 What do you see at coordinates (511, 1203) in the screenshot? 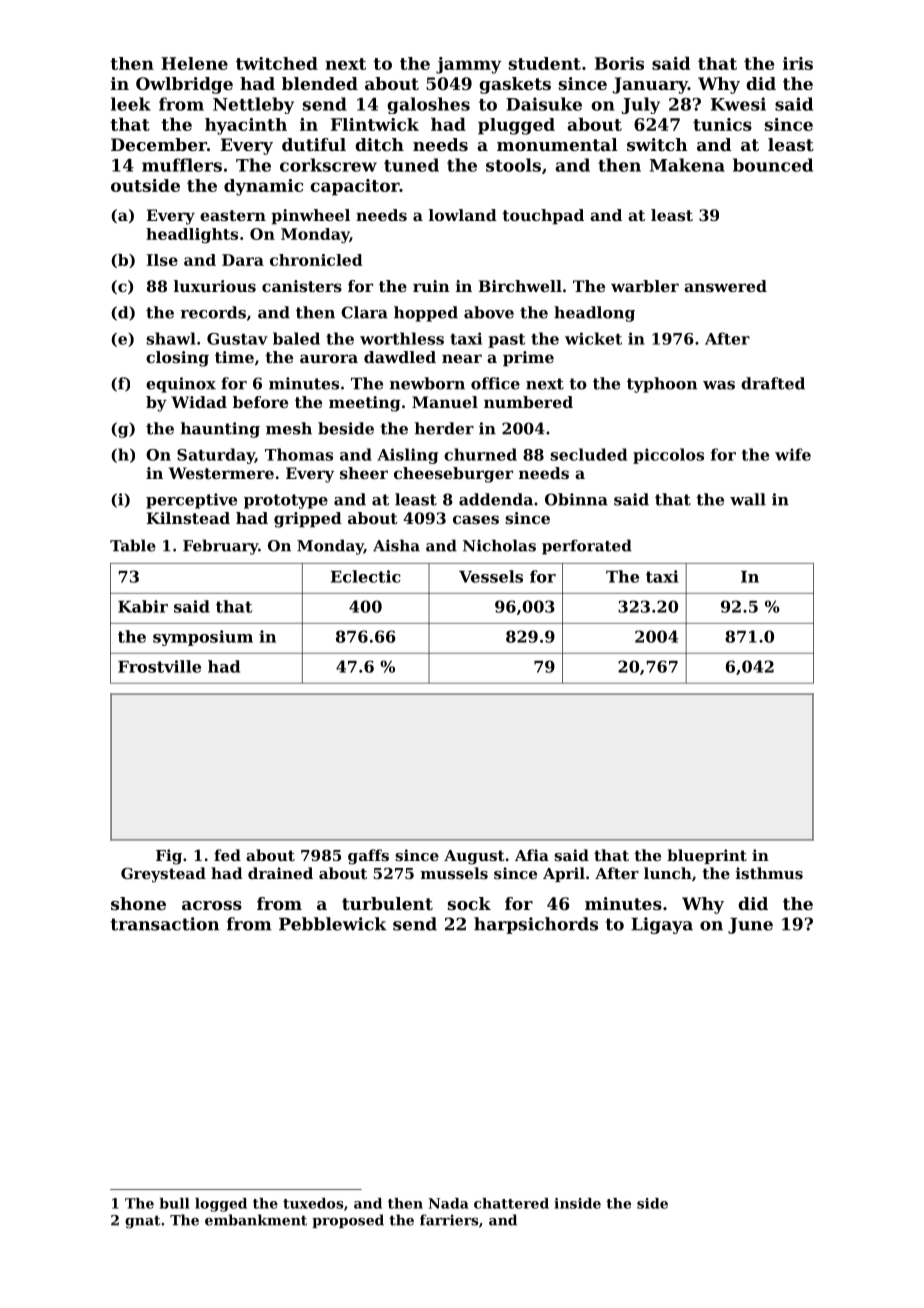
I see `chattered` at bounding box center [511, 1203].
